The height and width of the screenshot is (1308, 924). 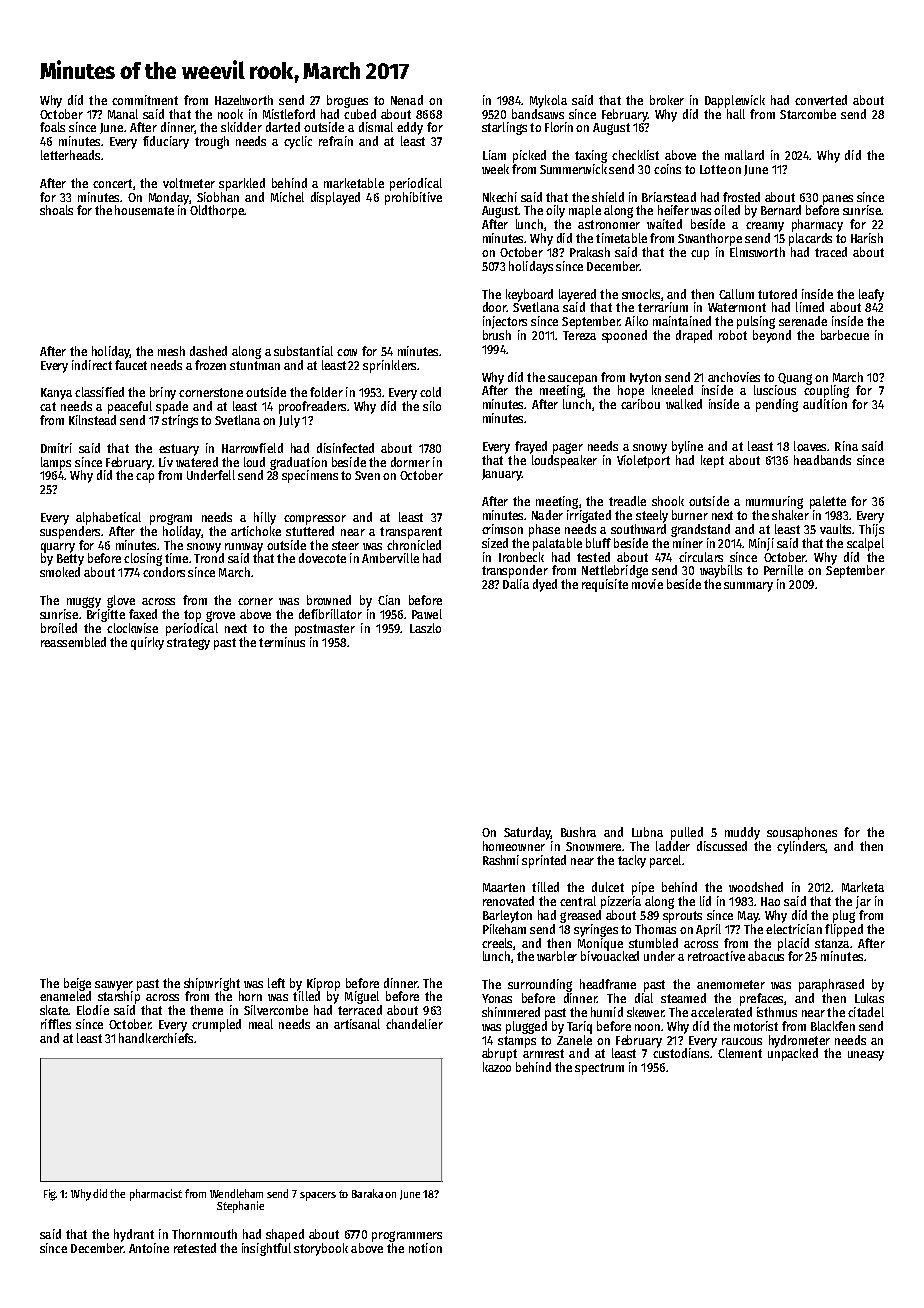 What do you see at coordinates (266, 1249) in the screenshot?
I see `insightful` at bounding box center [266, 1249].
